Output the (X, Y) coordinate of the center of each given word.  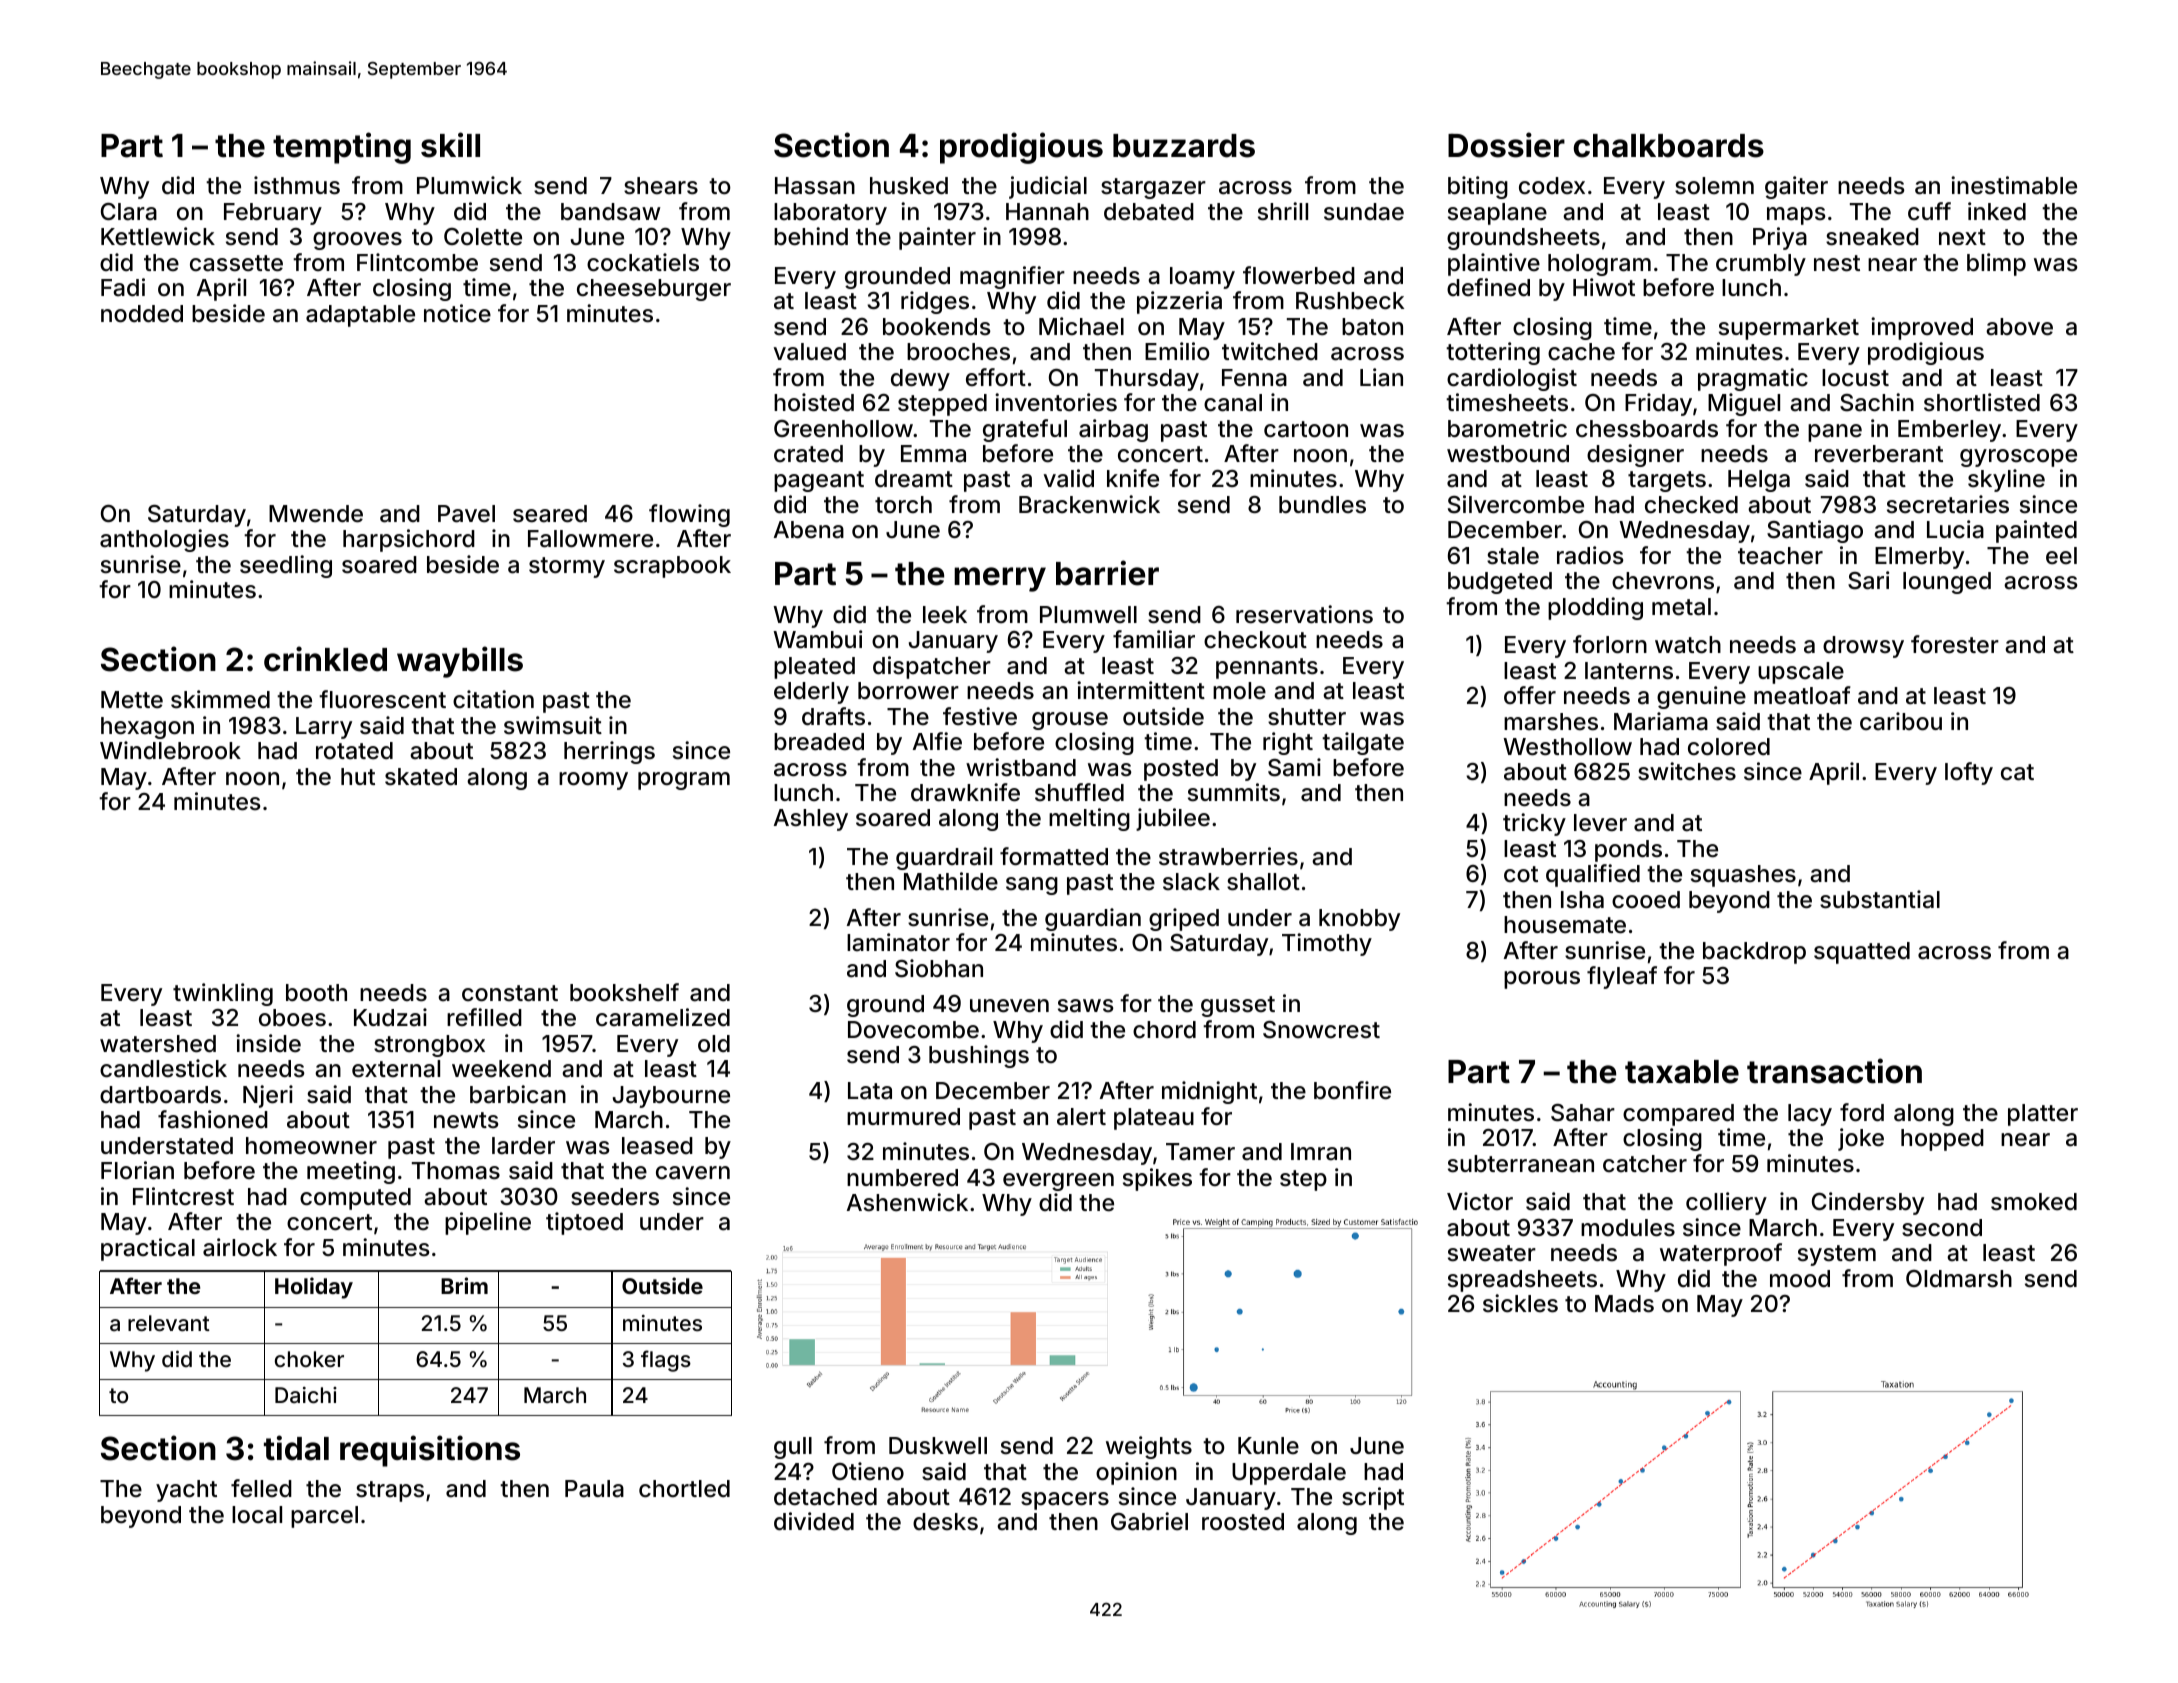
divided (814, 1521)
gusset (1238, 1006)
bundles (1322, 505)
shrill (1283, 211)
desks (945, 1522)
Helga (1759, 481)
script (1373, 1498)
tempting (342, 148)
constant (510, 993)
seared (550, 514)
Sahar (1583, 1113)
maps (1796, 216)
